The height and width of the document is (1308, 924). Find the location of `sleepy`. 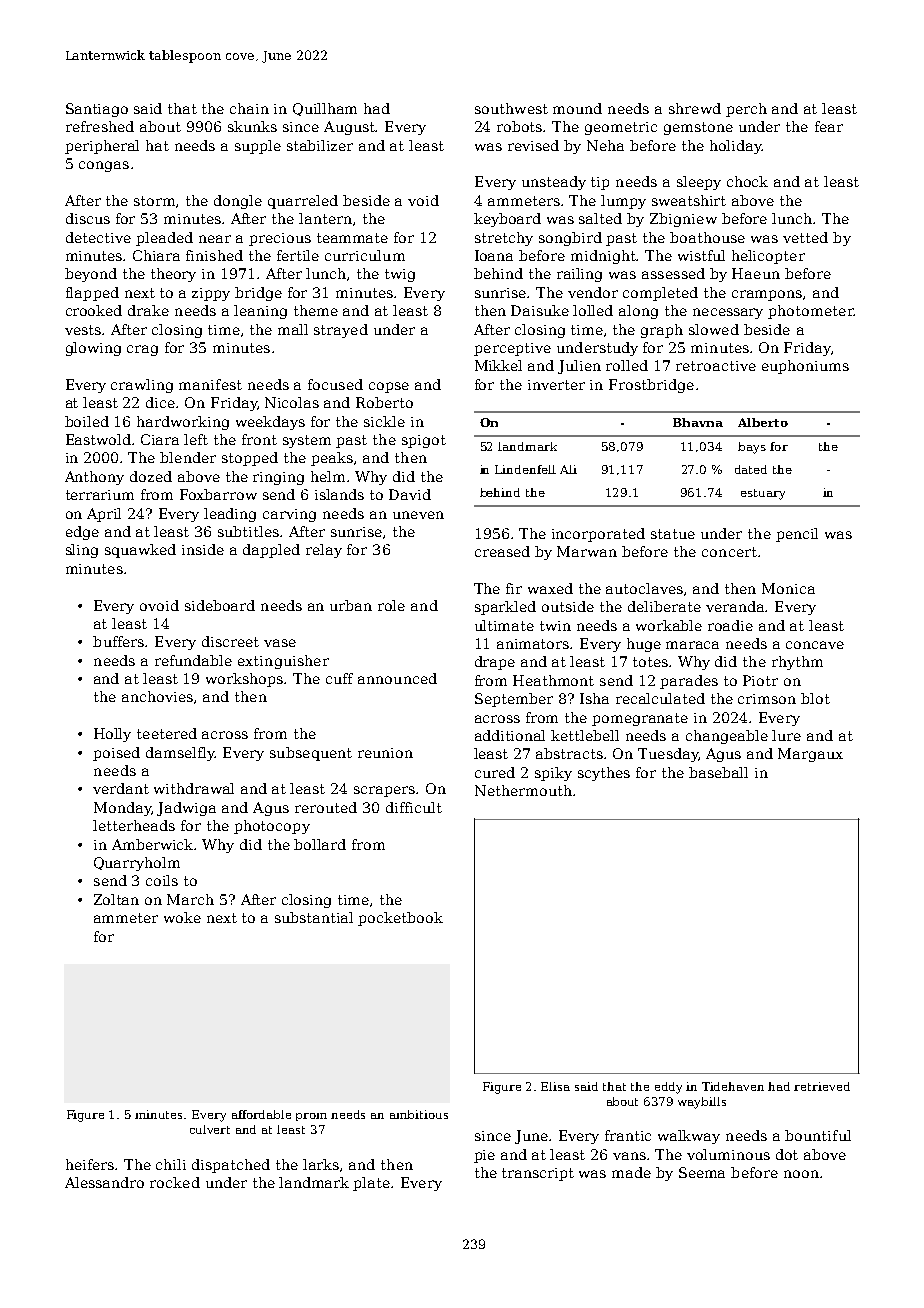

sleepy is located at coordinates (699, 183).
